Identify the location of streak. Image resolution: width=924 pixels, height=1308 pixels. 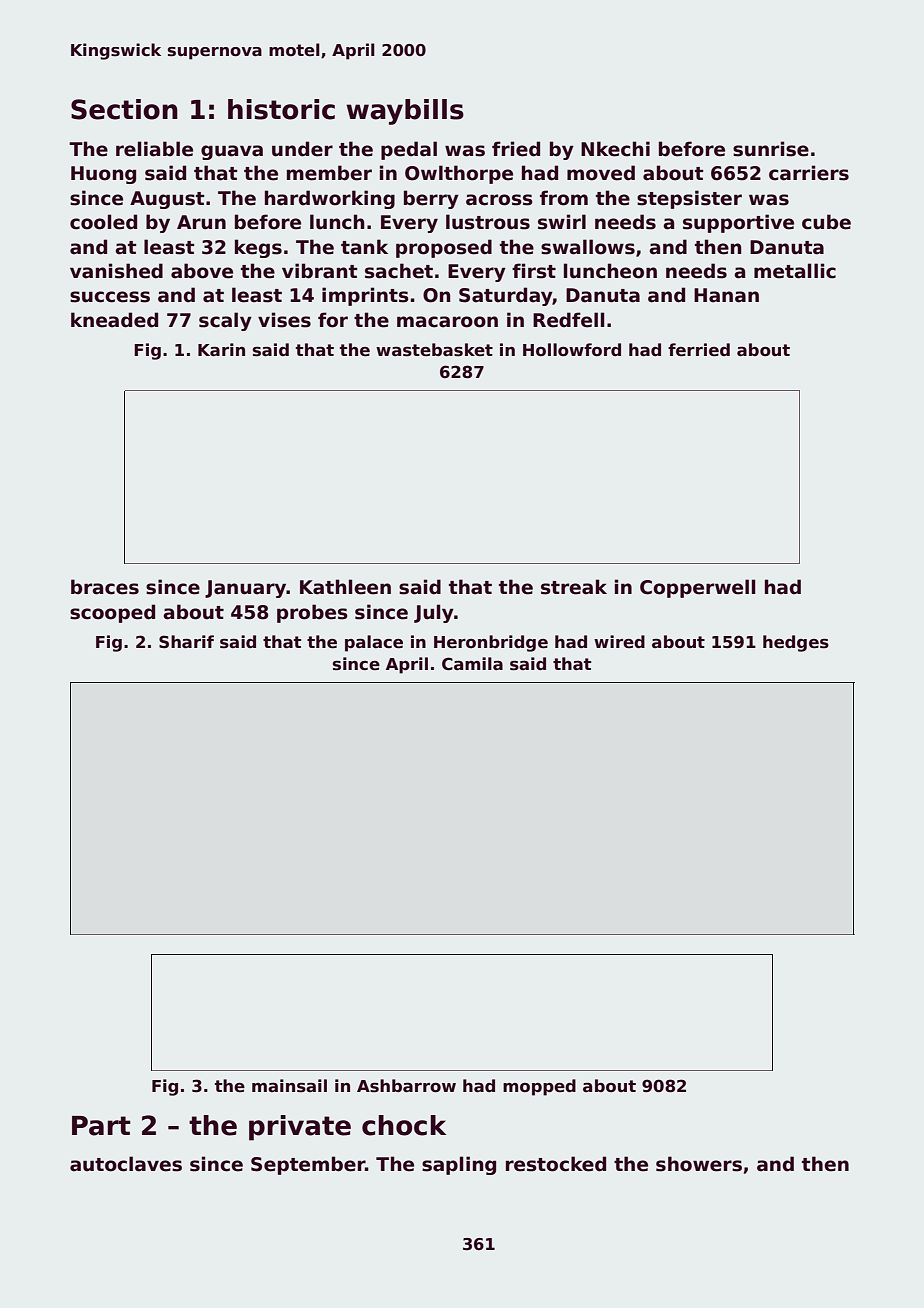
(574, 587).
